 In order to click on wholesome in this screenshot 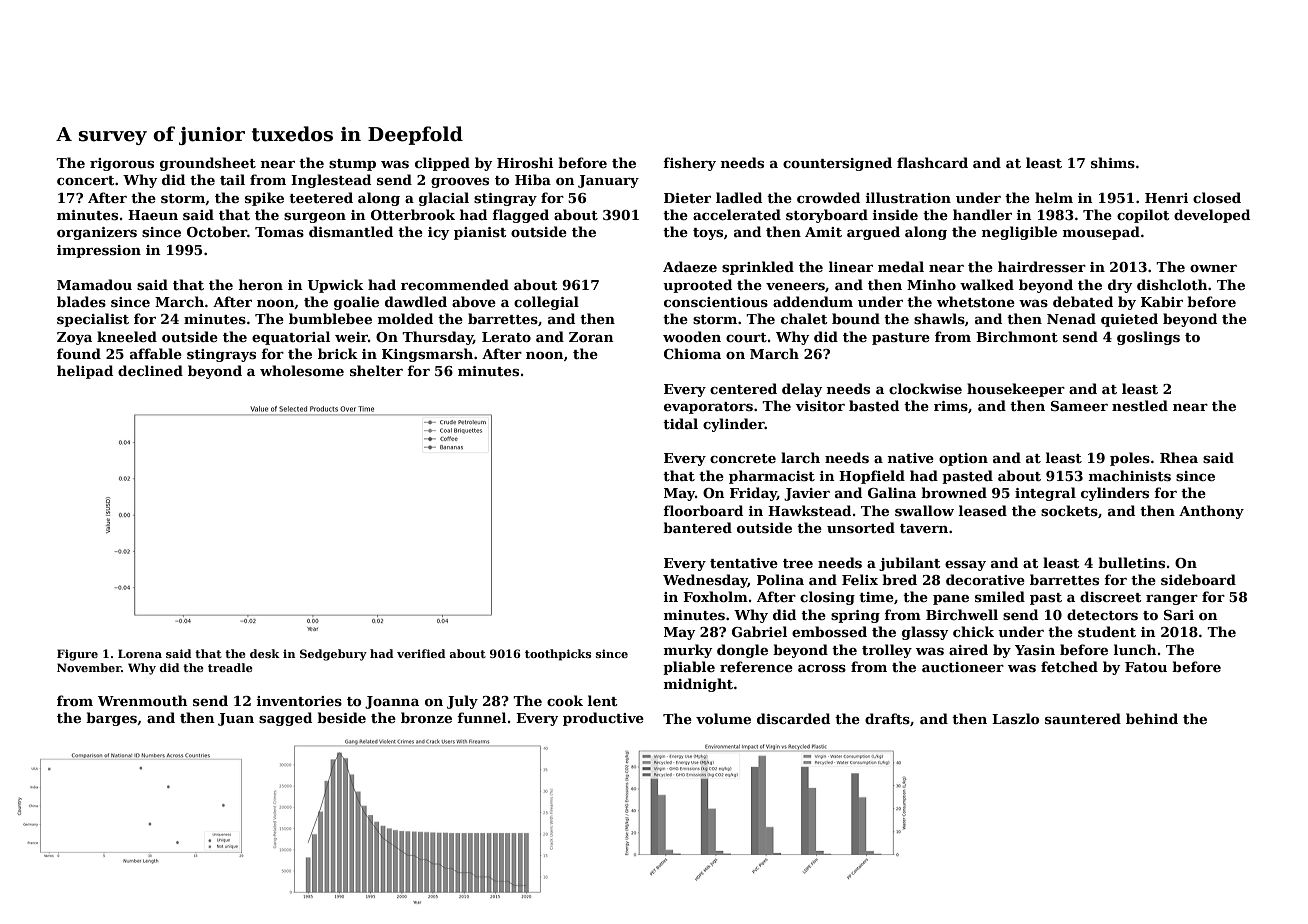, I will do `click(302, 370)`.
